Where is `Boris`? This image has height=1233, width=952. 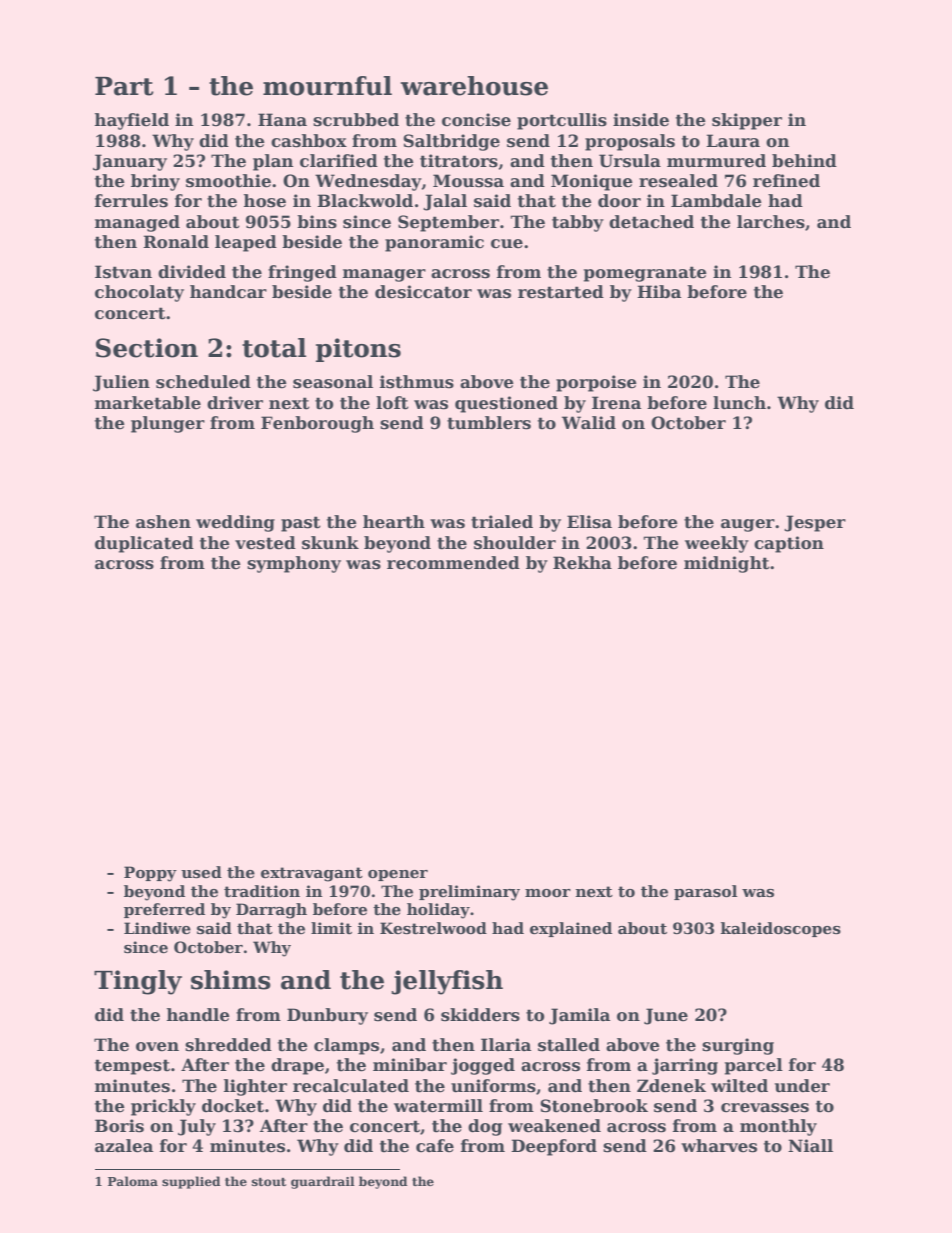 Boris is located at coordinates (119, 1126).
